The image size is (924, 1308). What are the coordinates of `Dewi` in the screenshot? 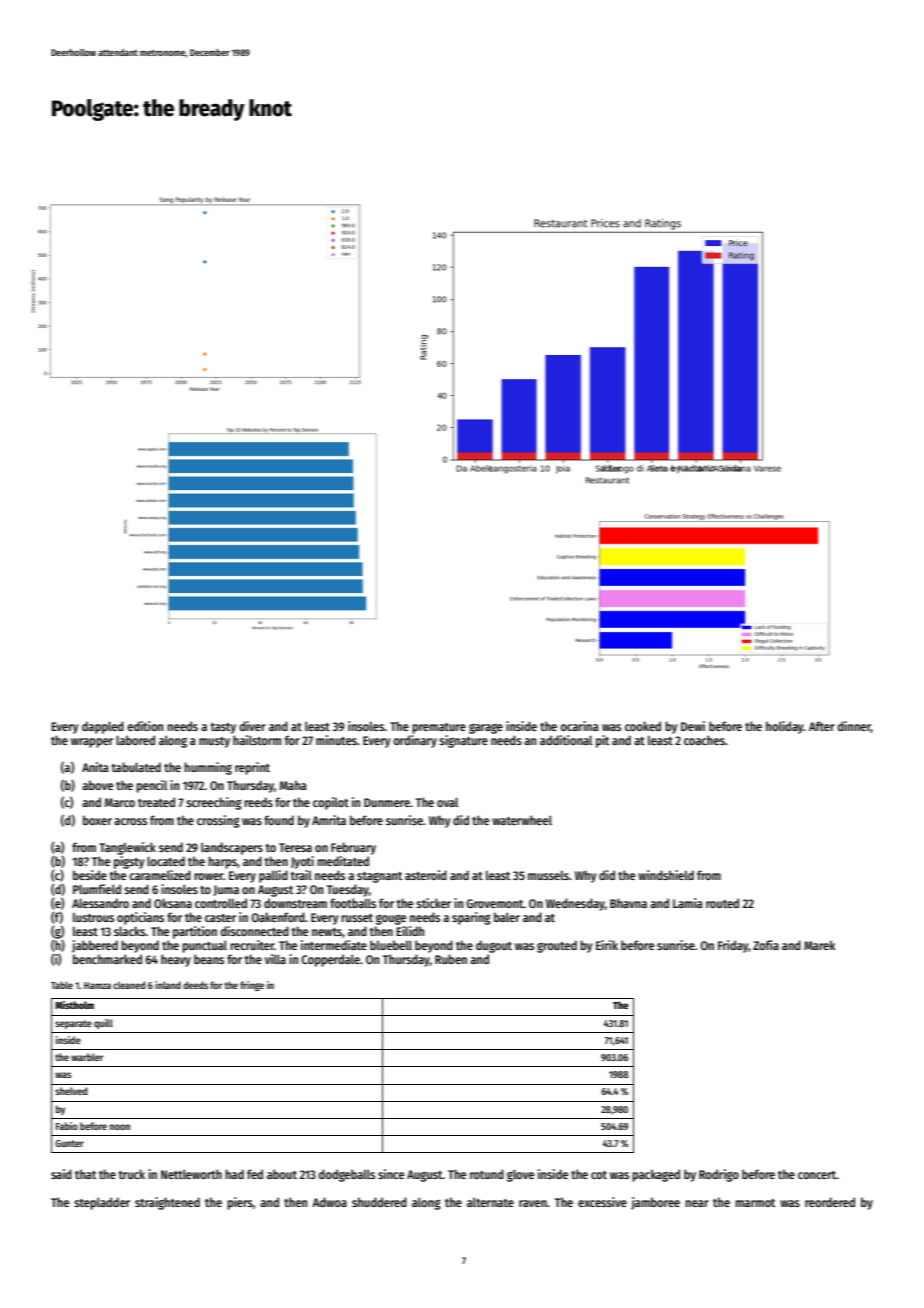 It's located at (693, 726).
